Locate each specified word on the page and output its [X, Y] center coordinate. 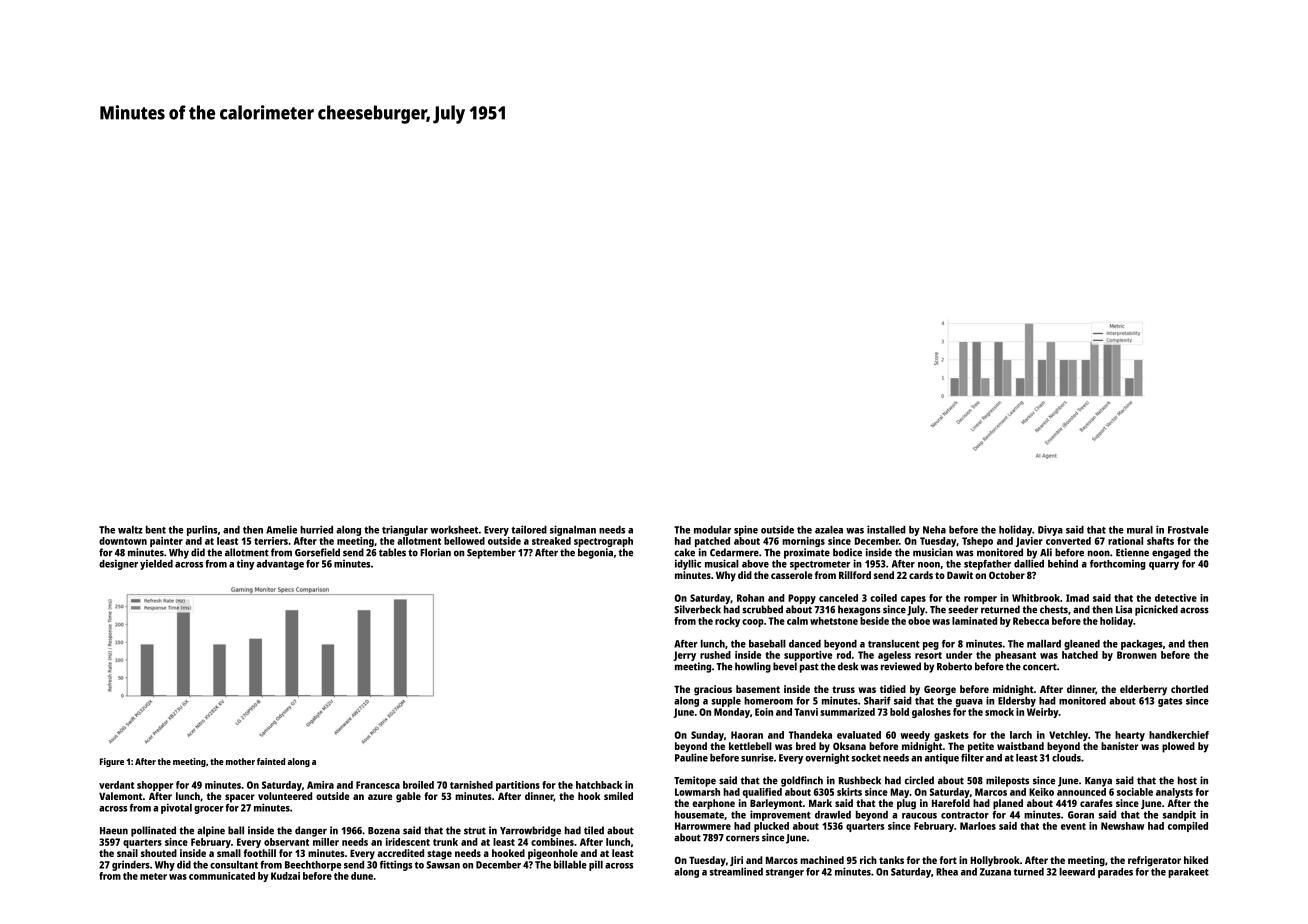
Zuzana [995, 872]
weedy [915, 736]
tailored [529, 529]
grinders [131, 865]
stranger [785, 873]
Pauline [691, 757]
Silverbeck [697, 609]
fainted [271, 761]
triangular [405, 530]
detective [1176, 598]
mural [1140, 530]
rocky [727, 622]
